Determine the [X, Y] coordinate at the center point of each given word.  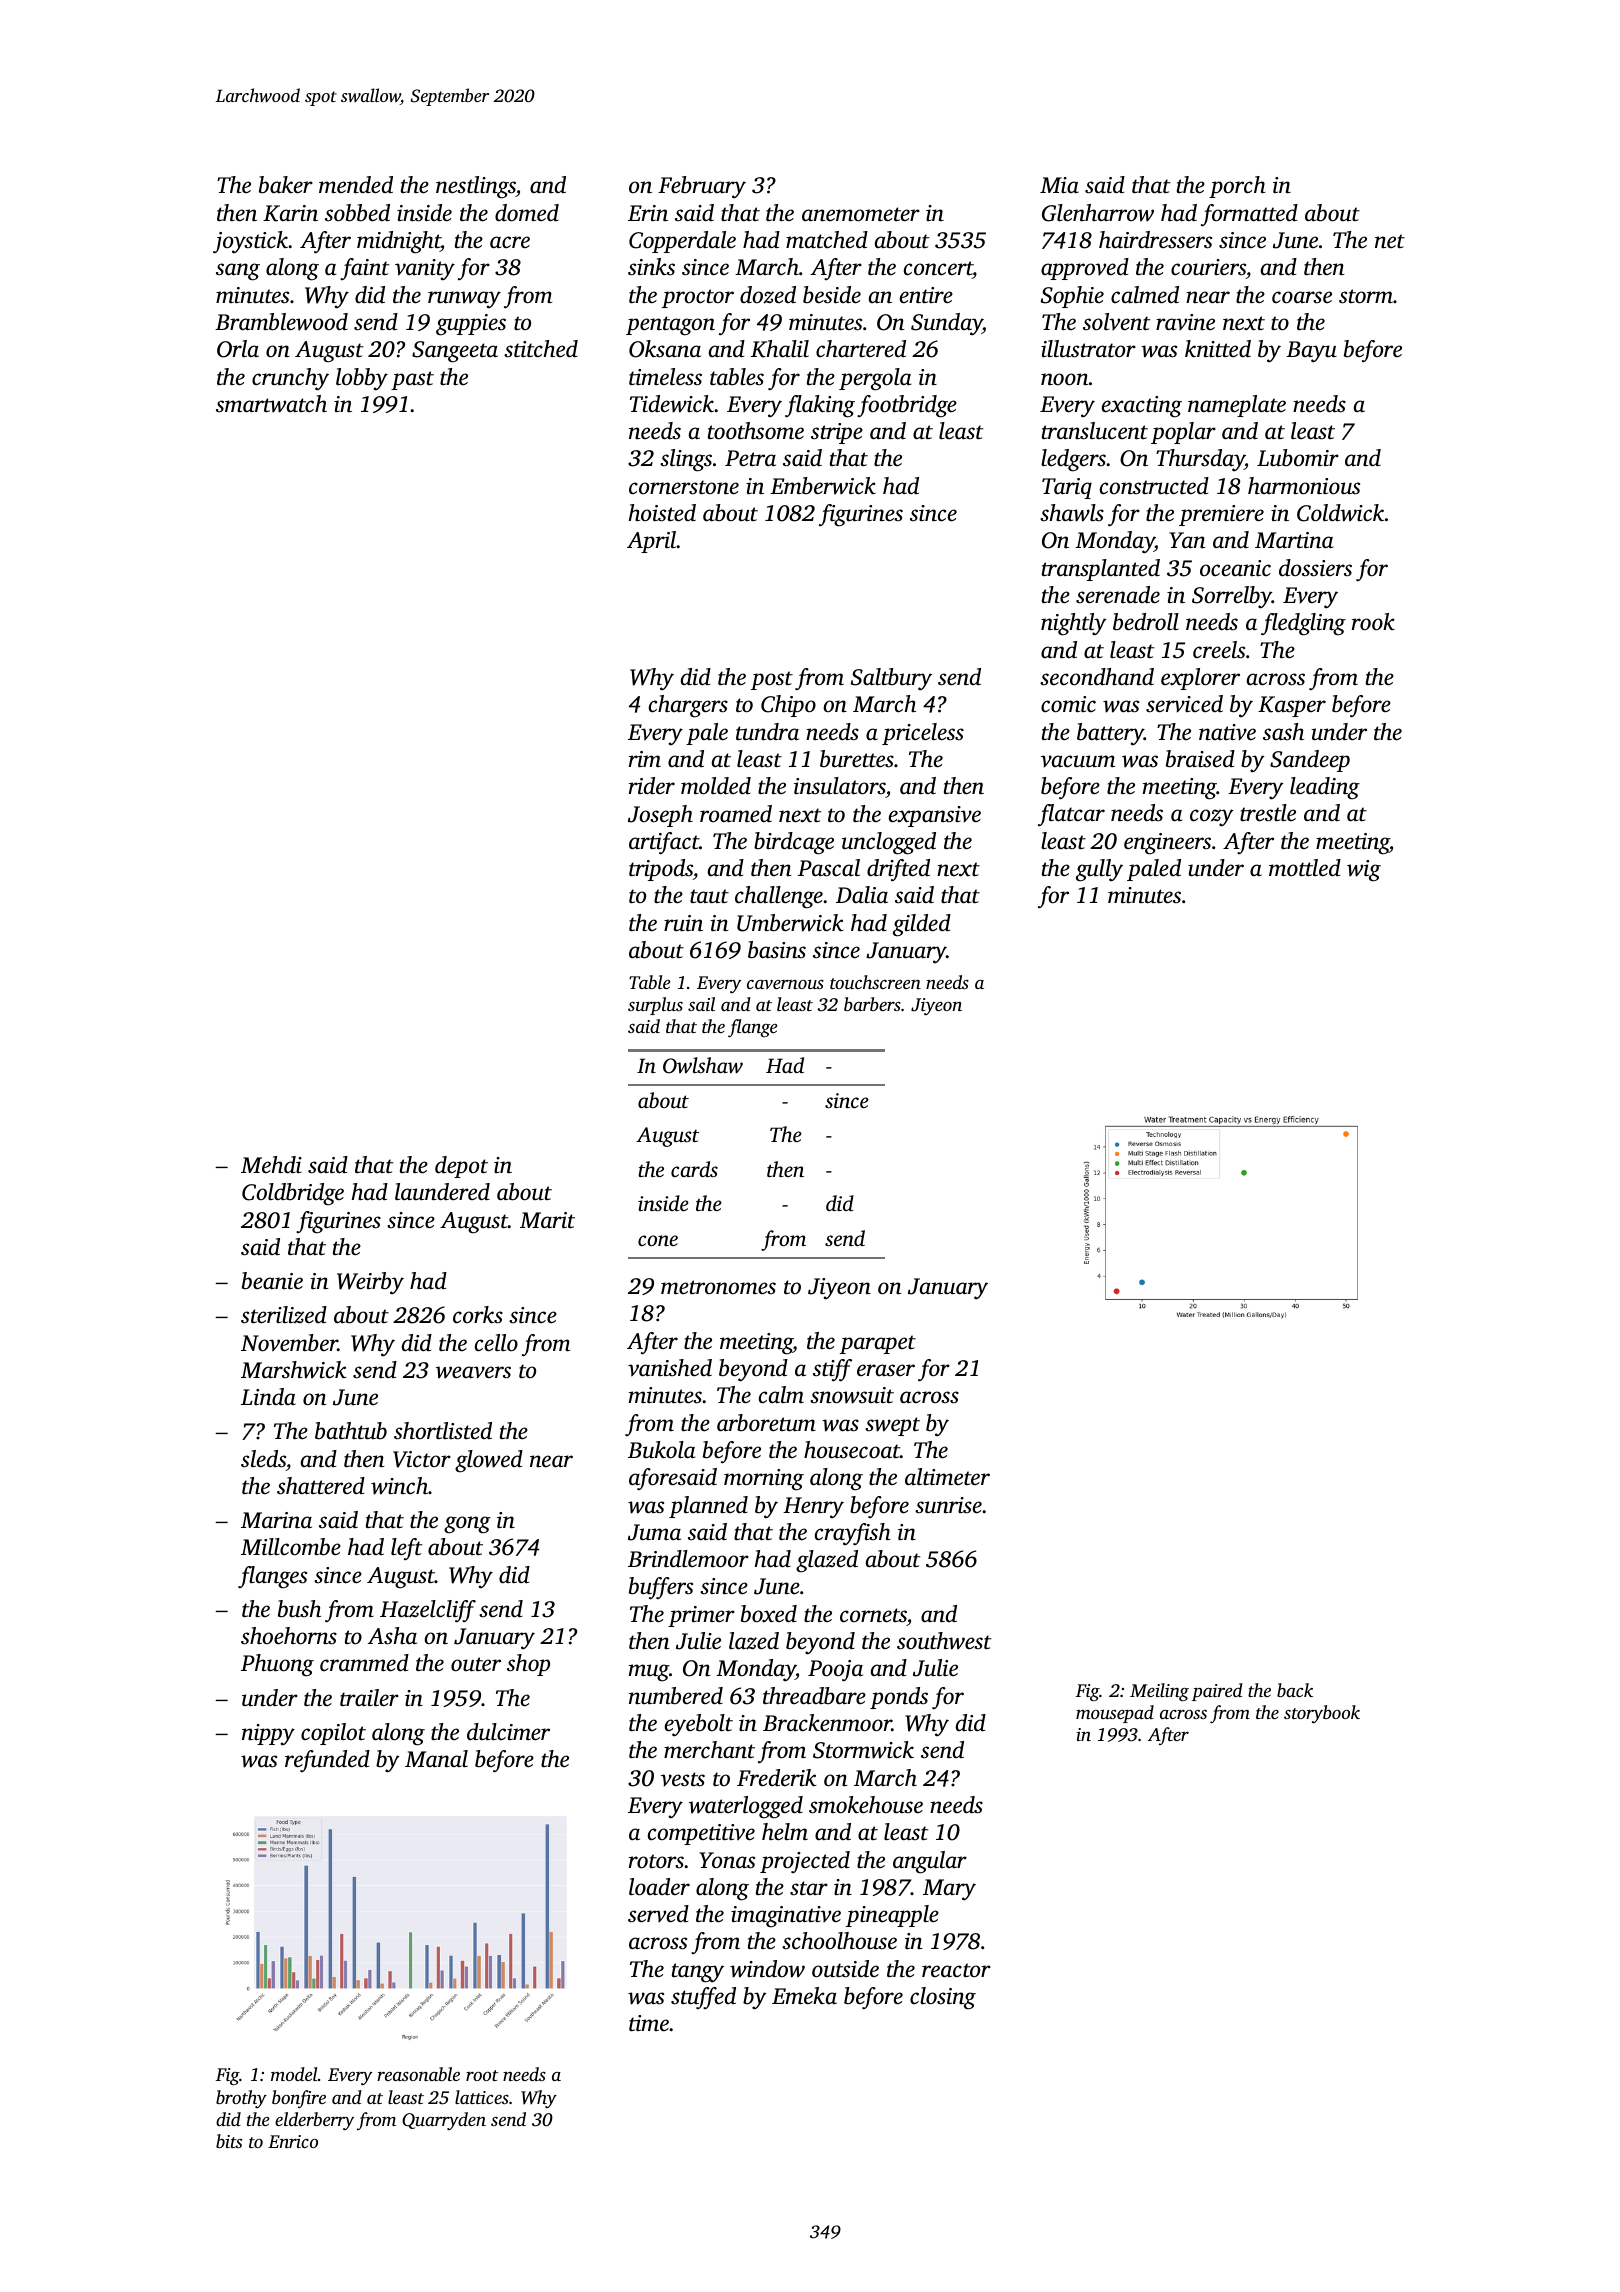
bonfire [299, 2099]
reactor [956, 1970]
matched [827, 240]
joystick [250, 242]
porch [1237, 187]
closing [943, 1998]
